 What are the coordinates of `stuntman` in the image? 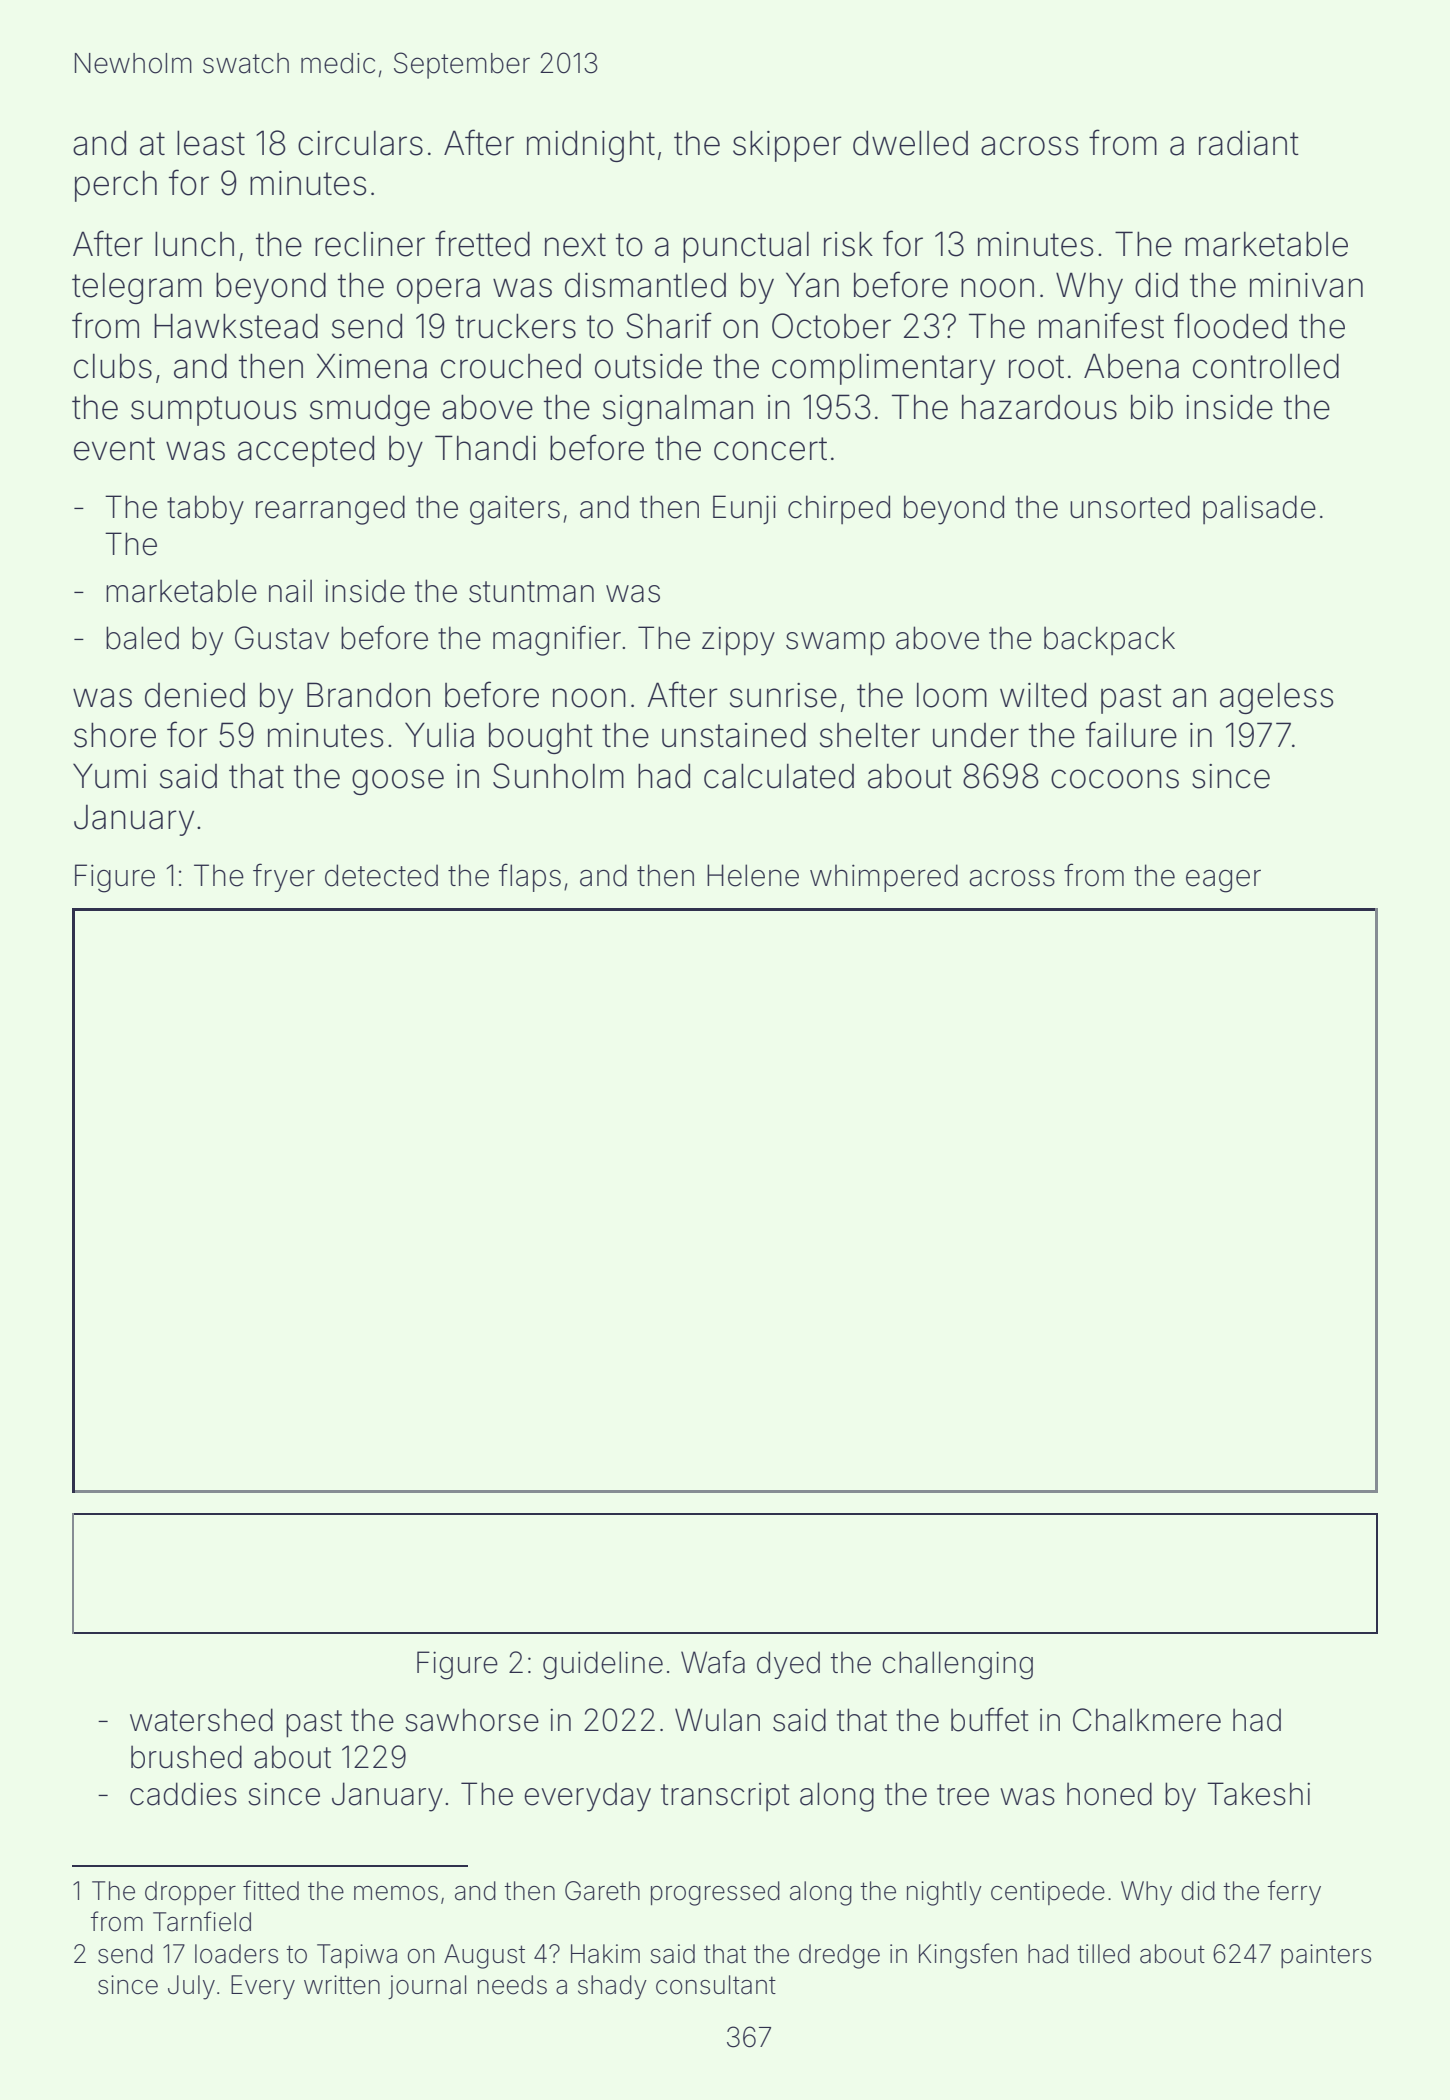 It's located at (531, 592).
